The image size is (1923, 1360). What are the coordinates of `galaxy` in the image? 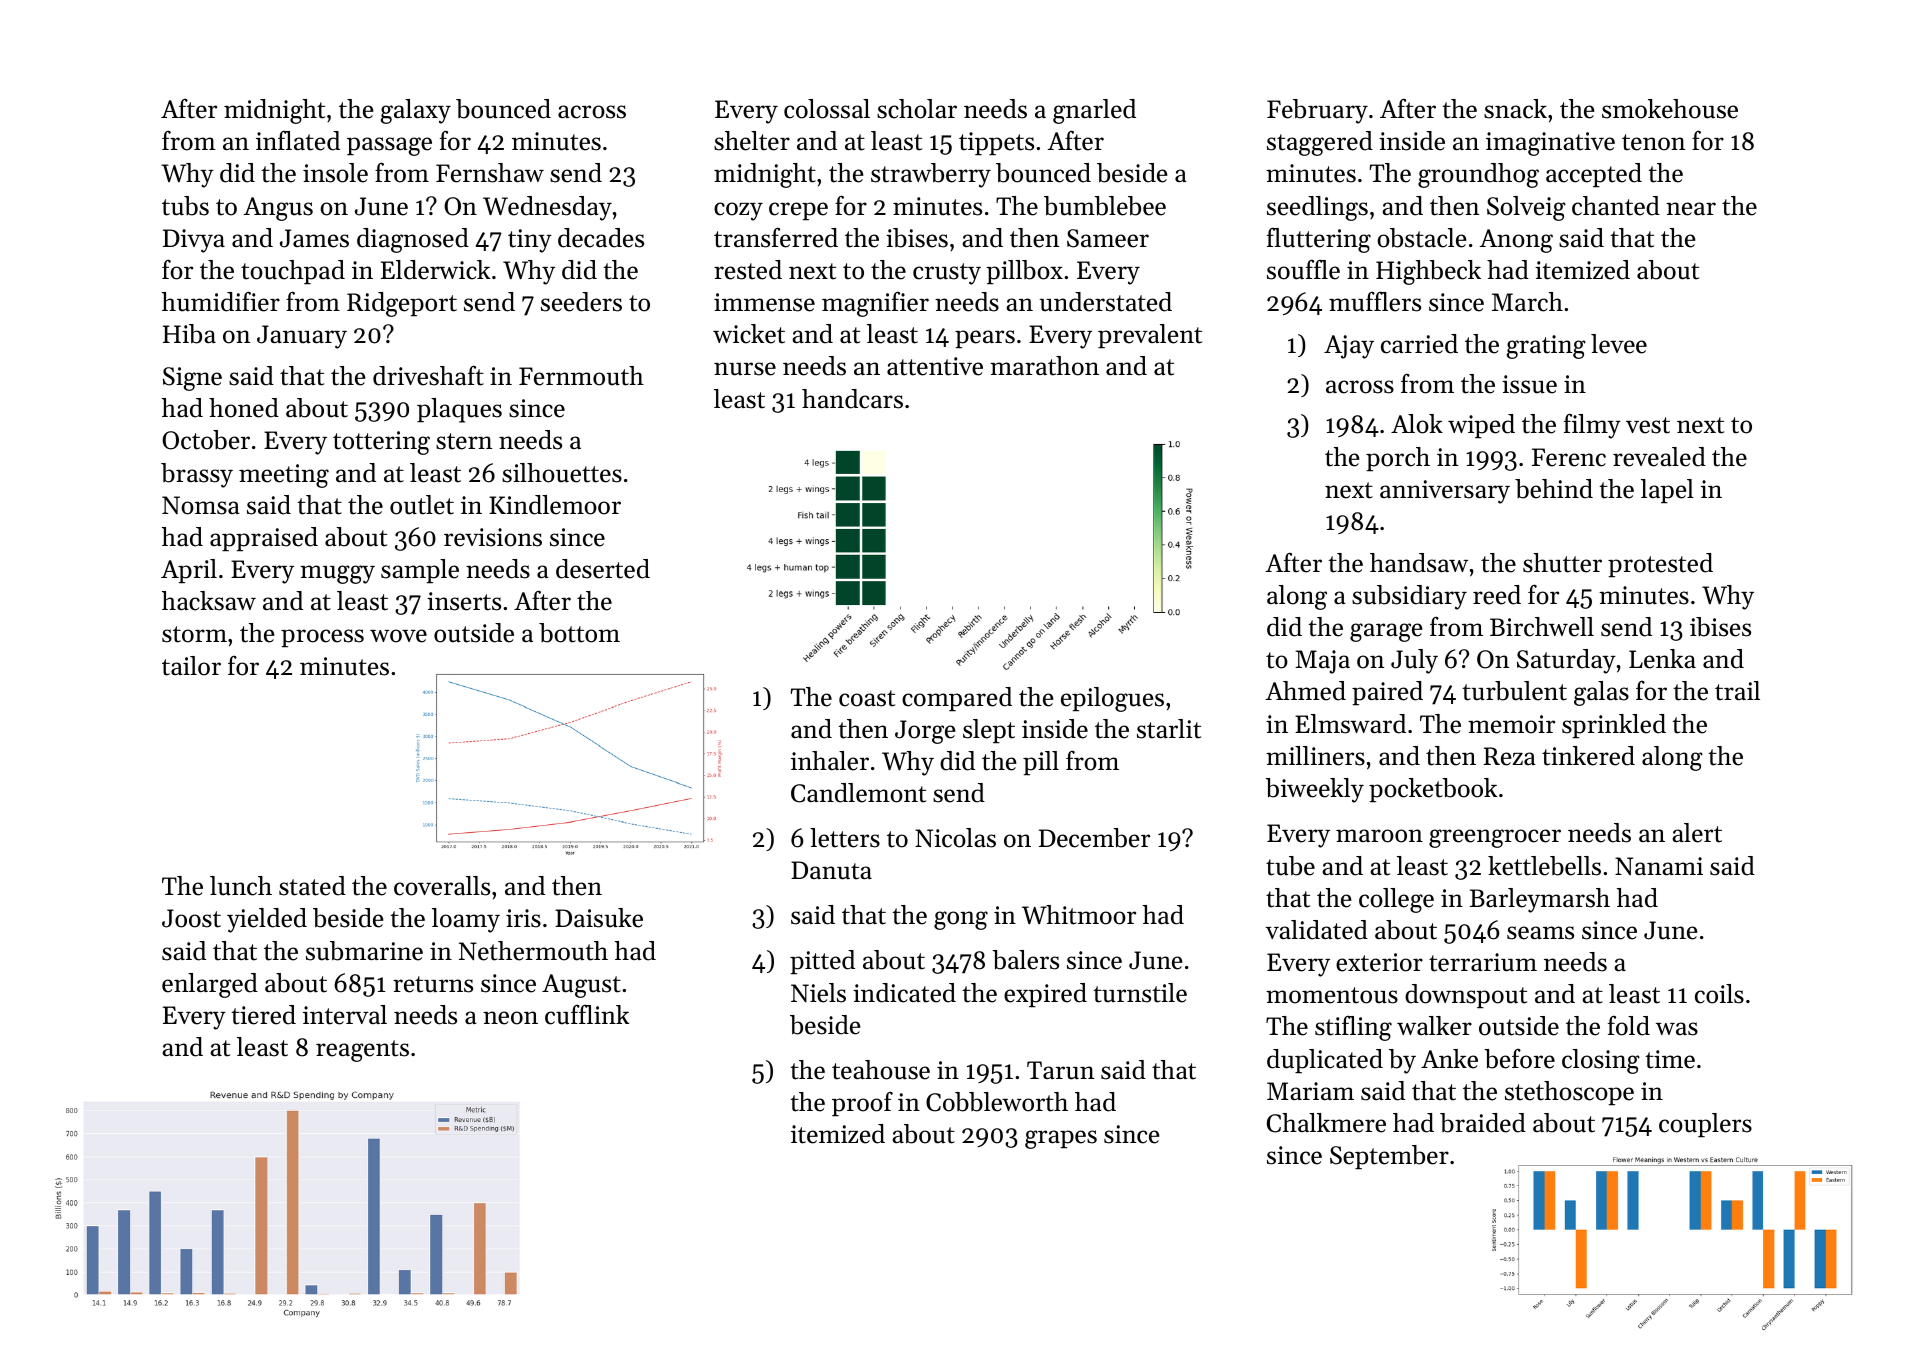 It's located at (416, 111).
